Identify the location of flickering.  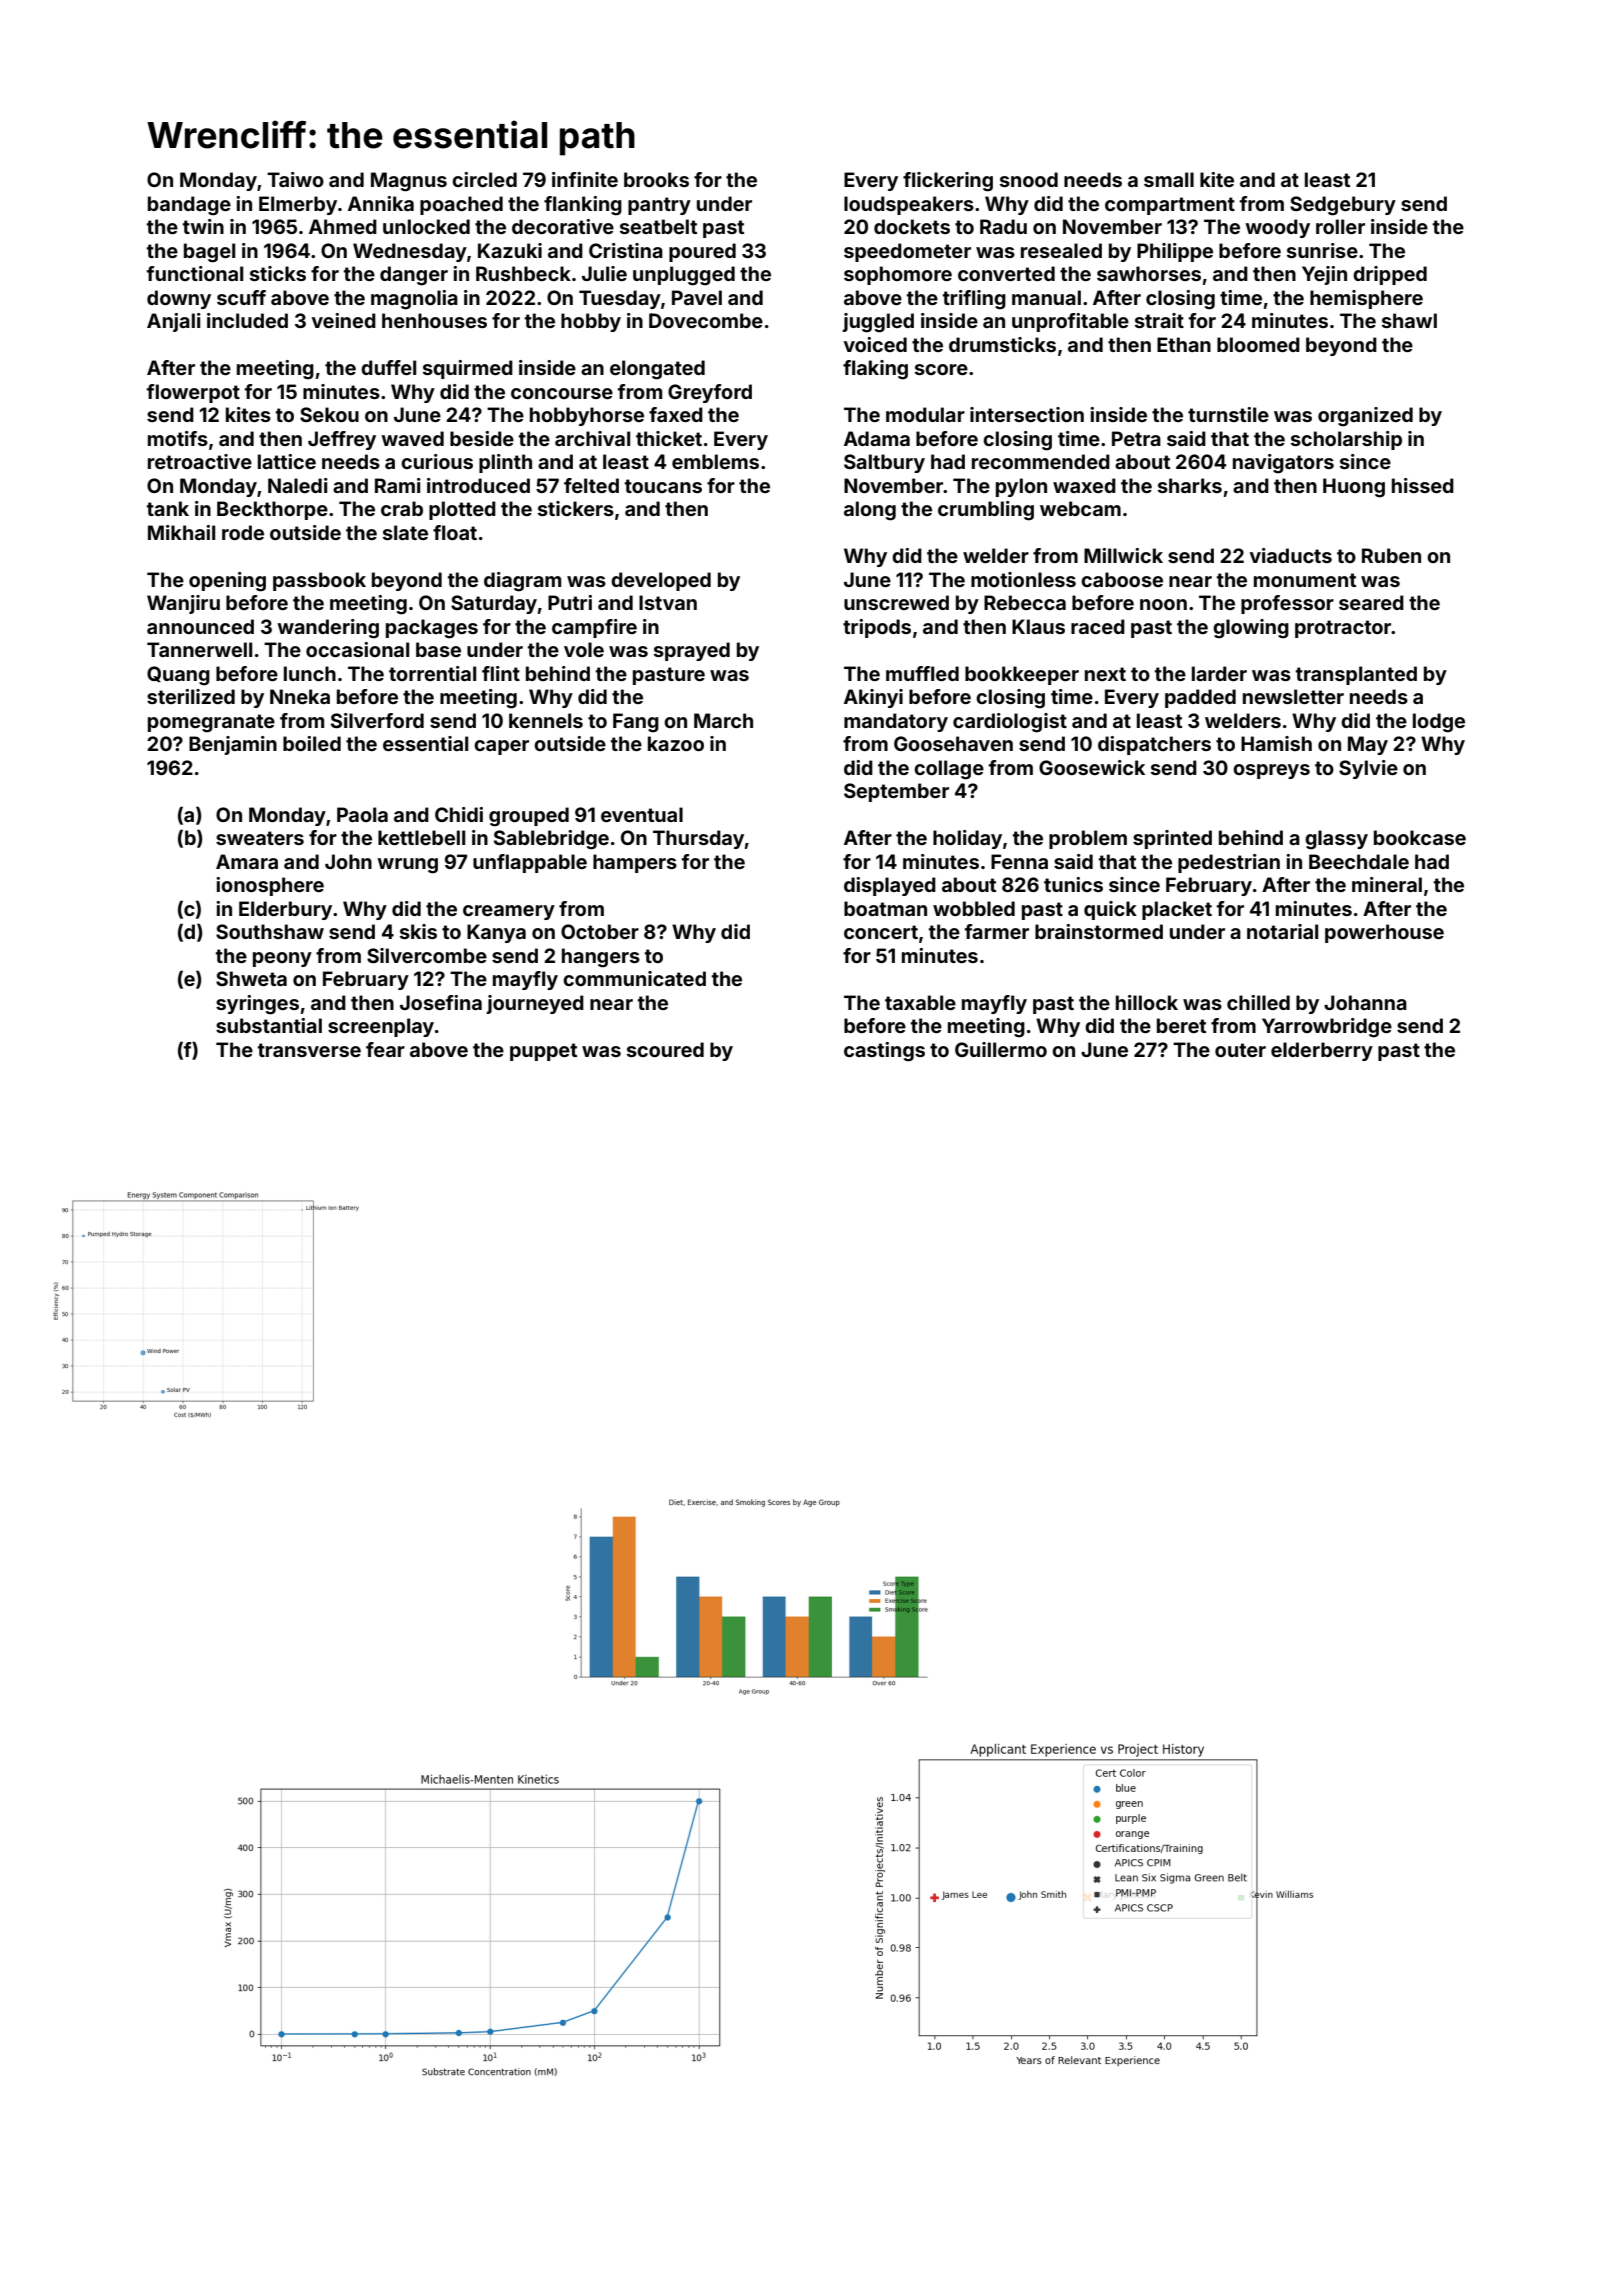
(948, 182).
